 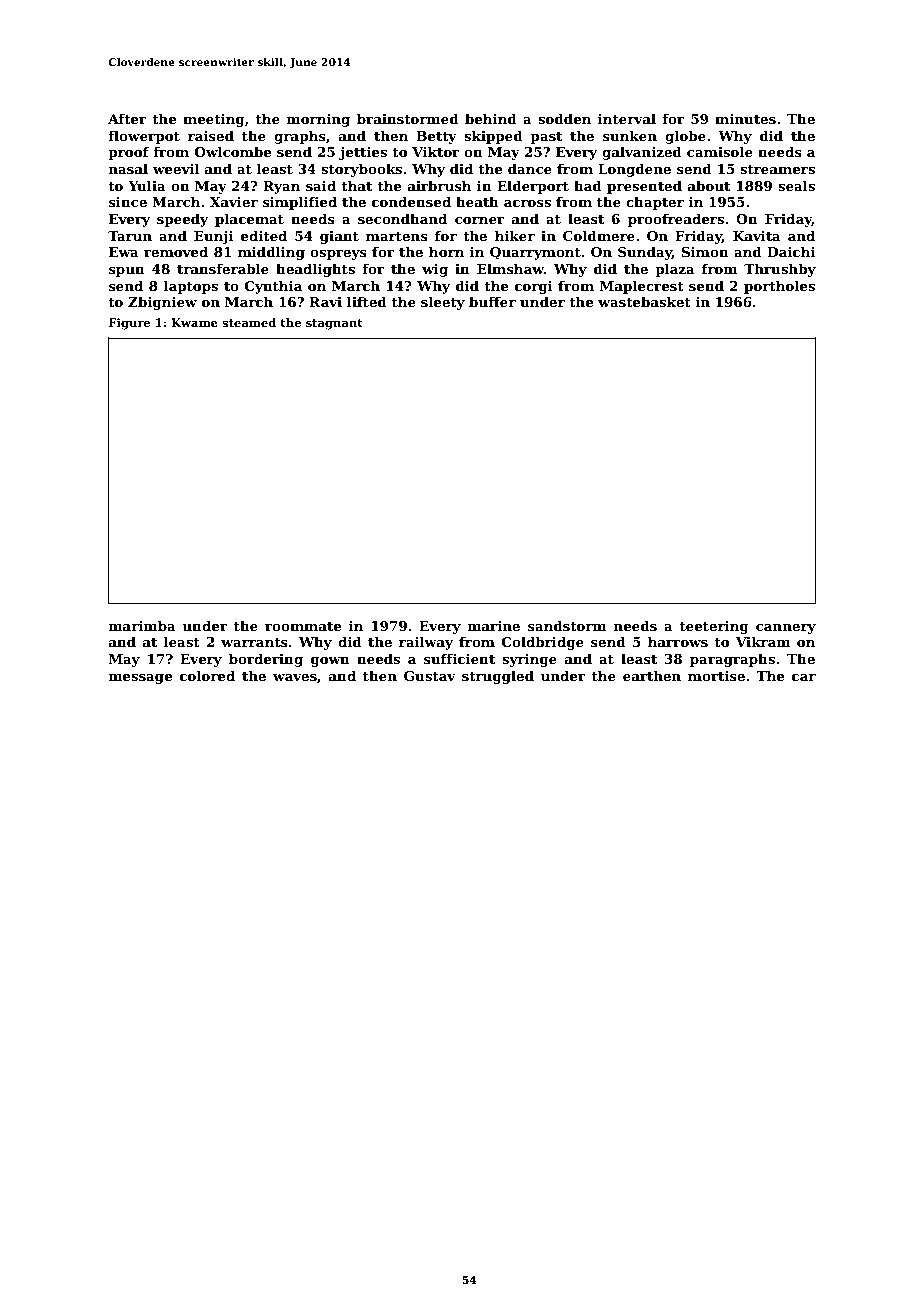 What do you see at coordinates (779, 287) in the screenshot?
I see `portholes` at bounding box center [779, 287].
